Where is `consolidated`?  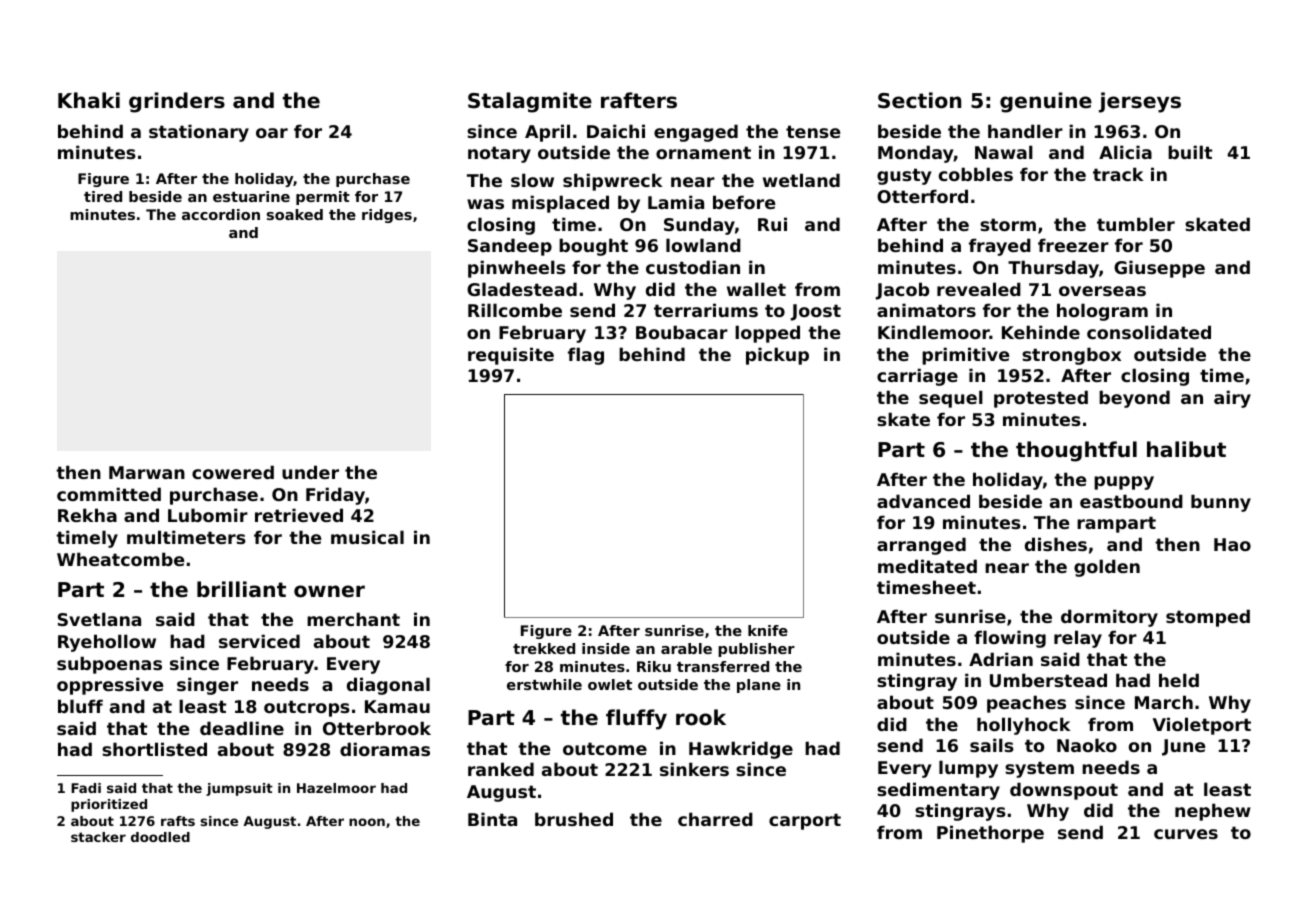 consolidated is located at coordinates (1149, 332).
